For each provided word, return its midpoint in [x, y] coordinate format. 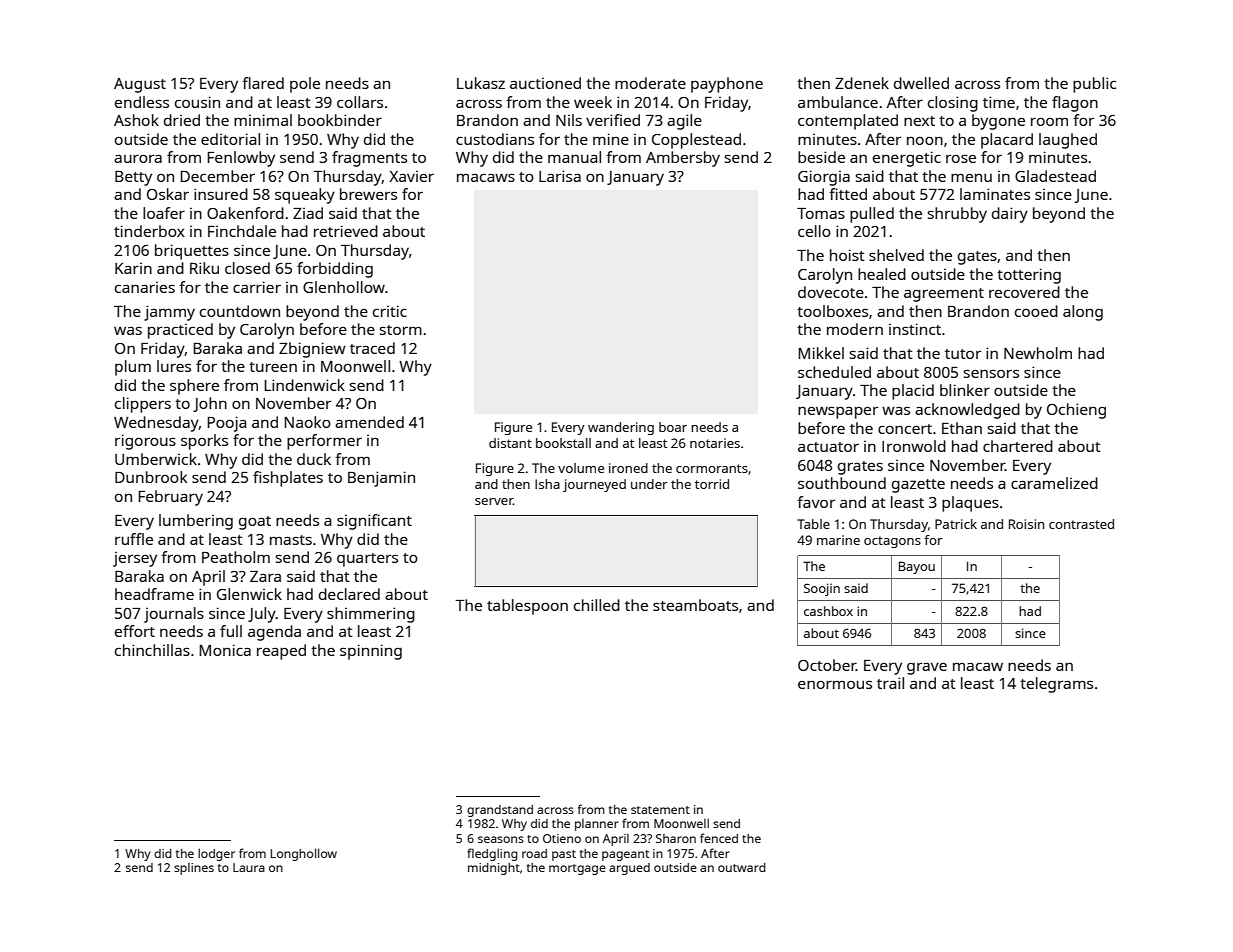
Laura [249, 867]
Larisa [560, 176]
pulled [872, 215]
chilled [597, 605]
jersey [135, 559]
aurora [138, 158]
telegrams [1056, 685]
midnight [494, 869]
